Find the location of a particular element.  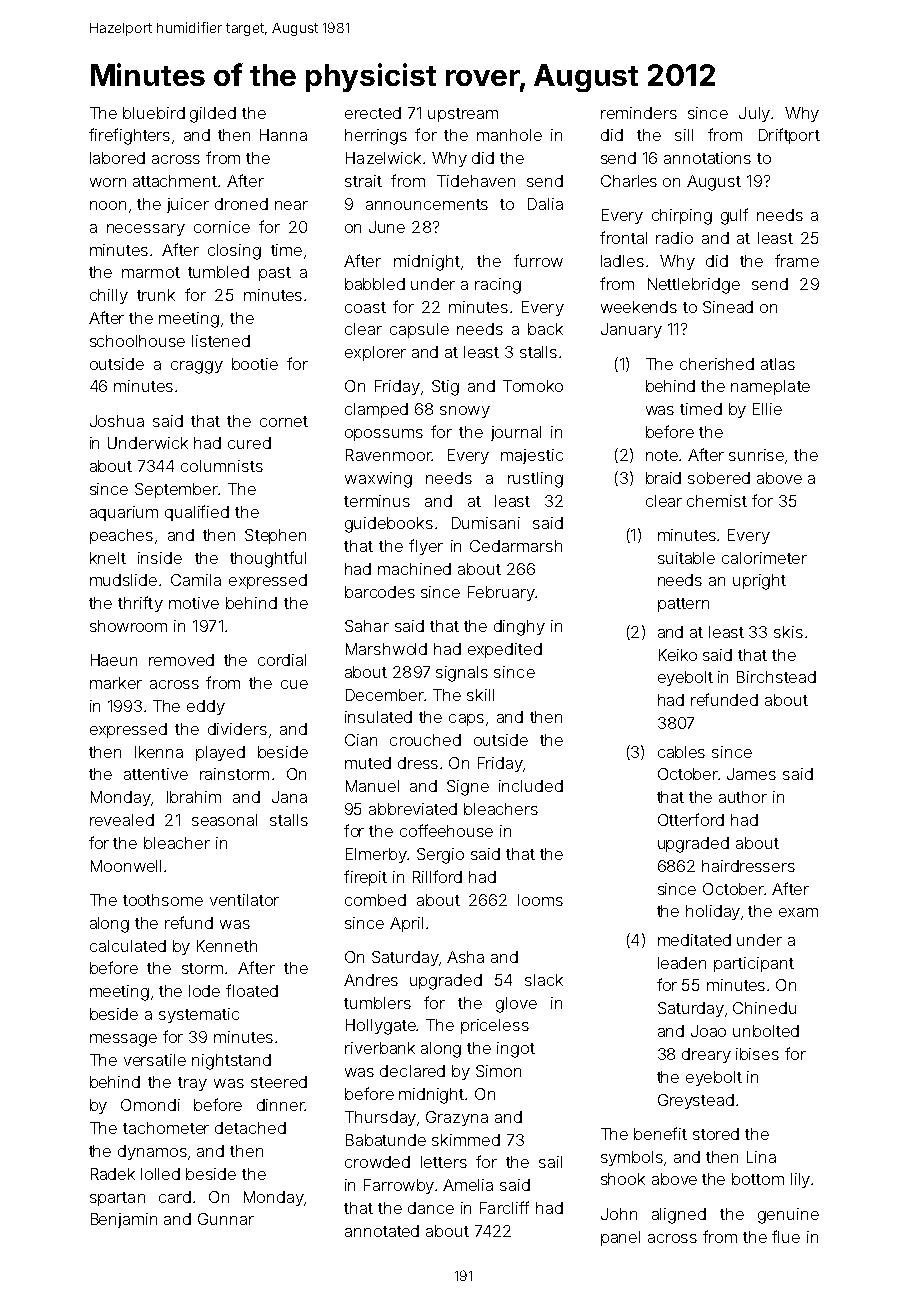

chilly is located at coordinates (109, 296).
